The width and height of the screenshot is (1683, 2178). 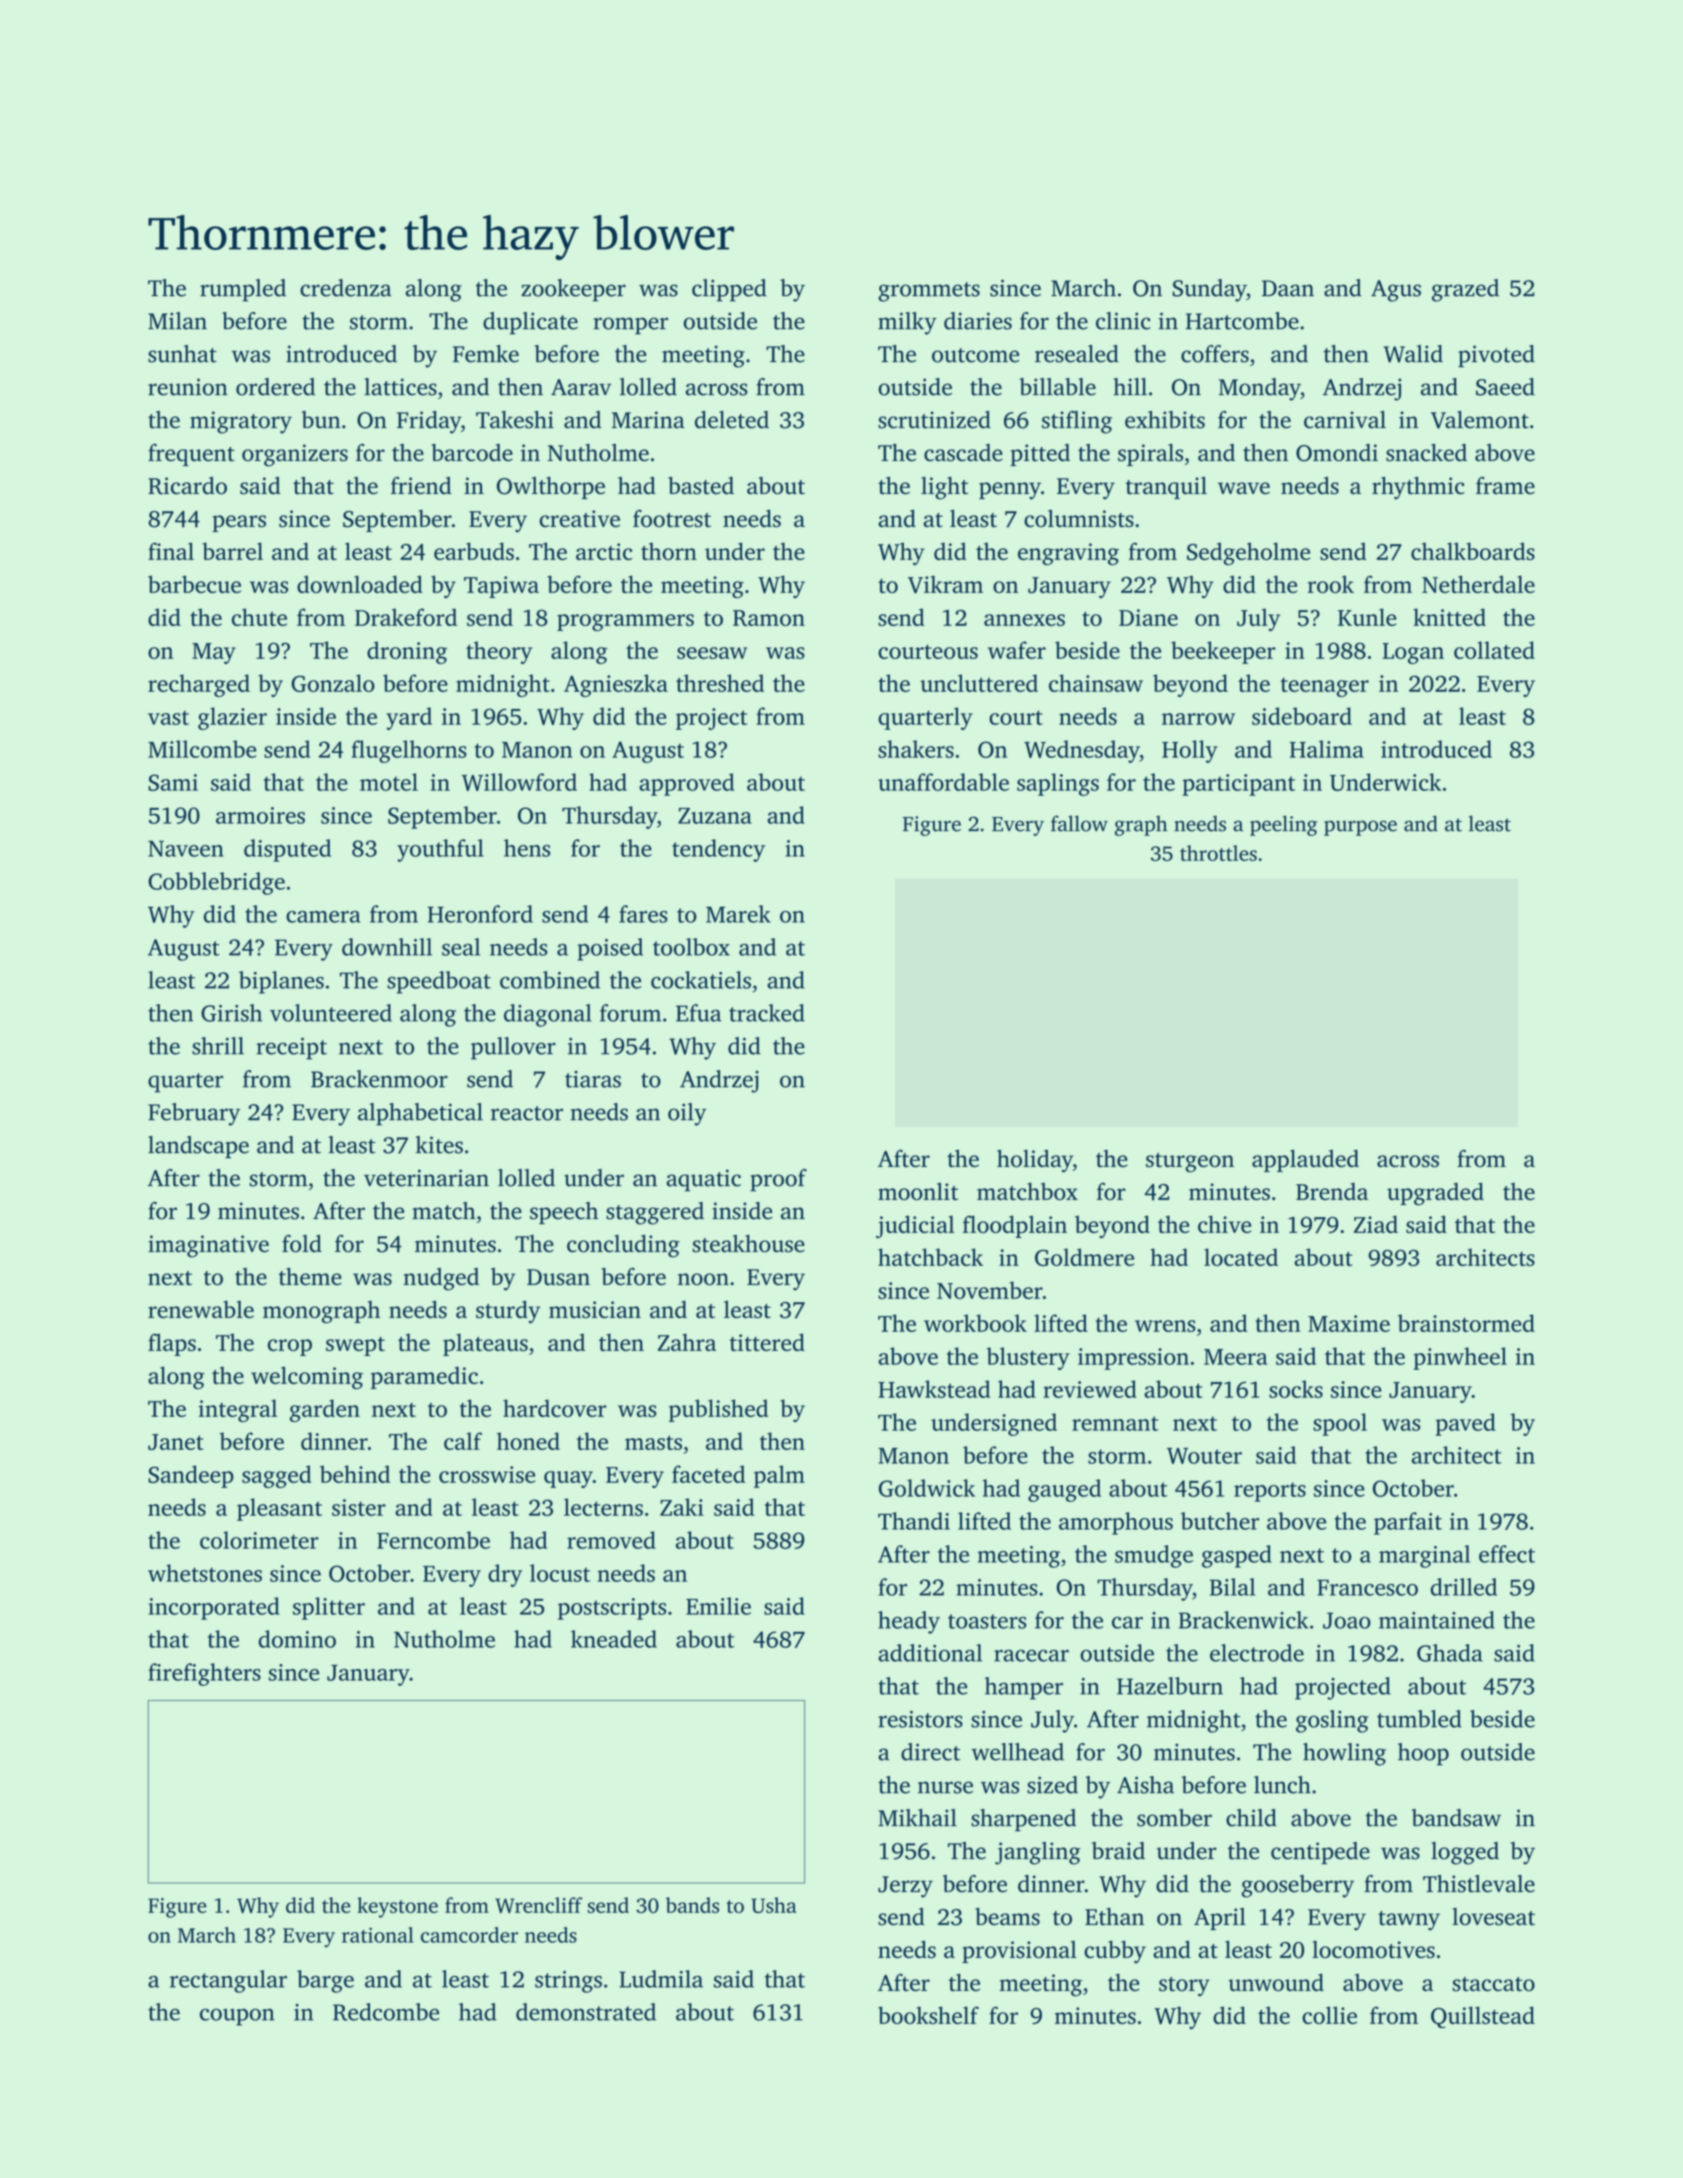 What do you see at coordinates (918, 1191) in the screenshot?
I see `moonlit` at bounding box center [918, 1191].
